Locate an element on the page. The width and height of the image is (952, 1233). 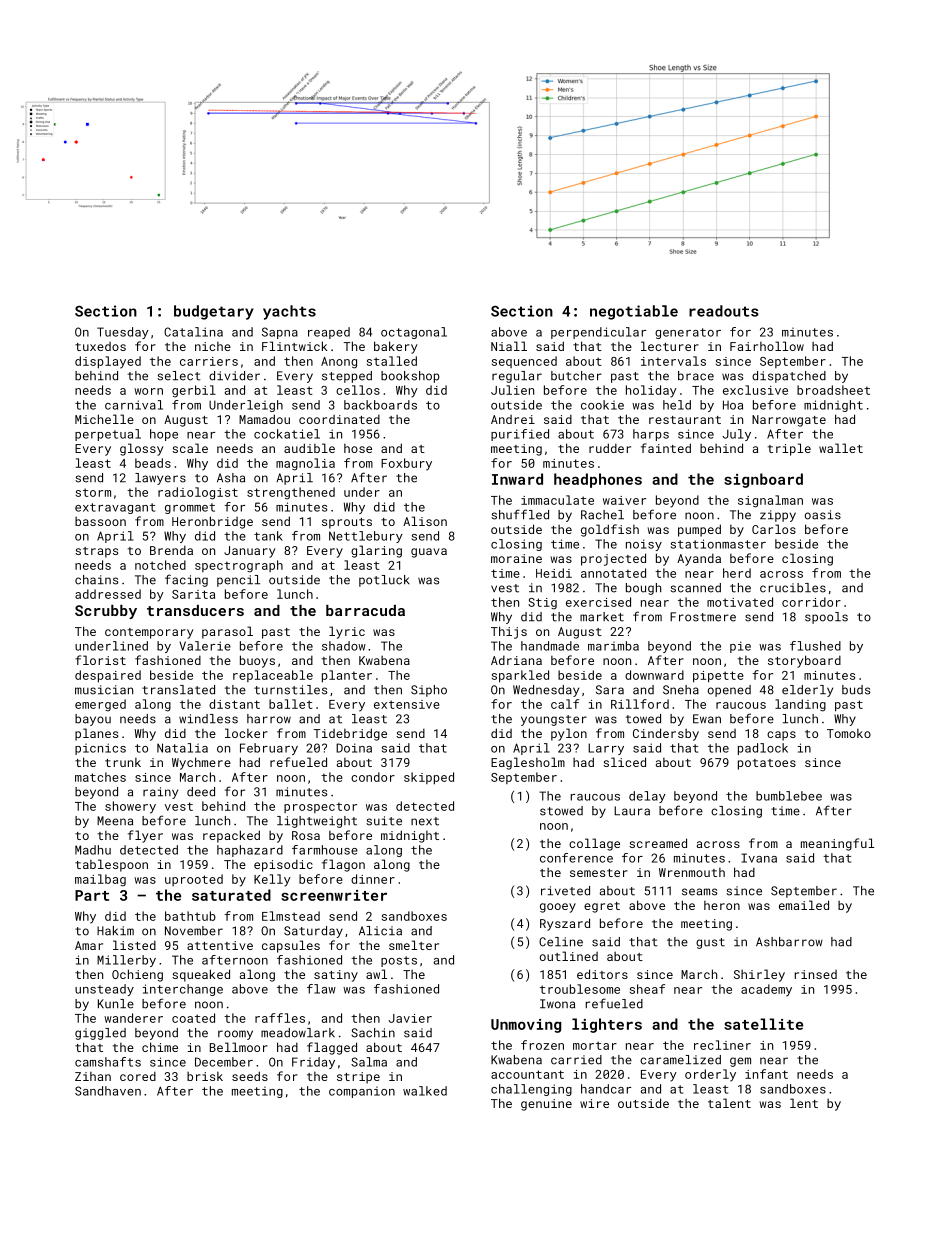
perpendicular is located at coordinates (598, 333).
